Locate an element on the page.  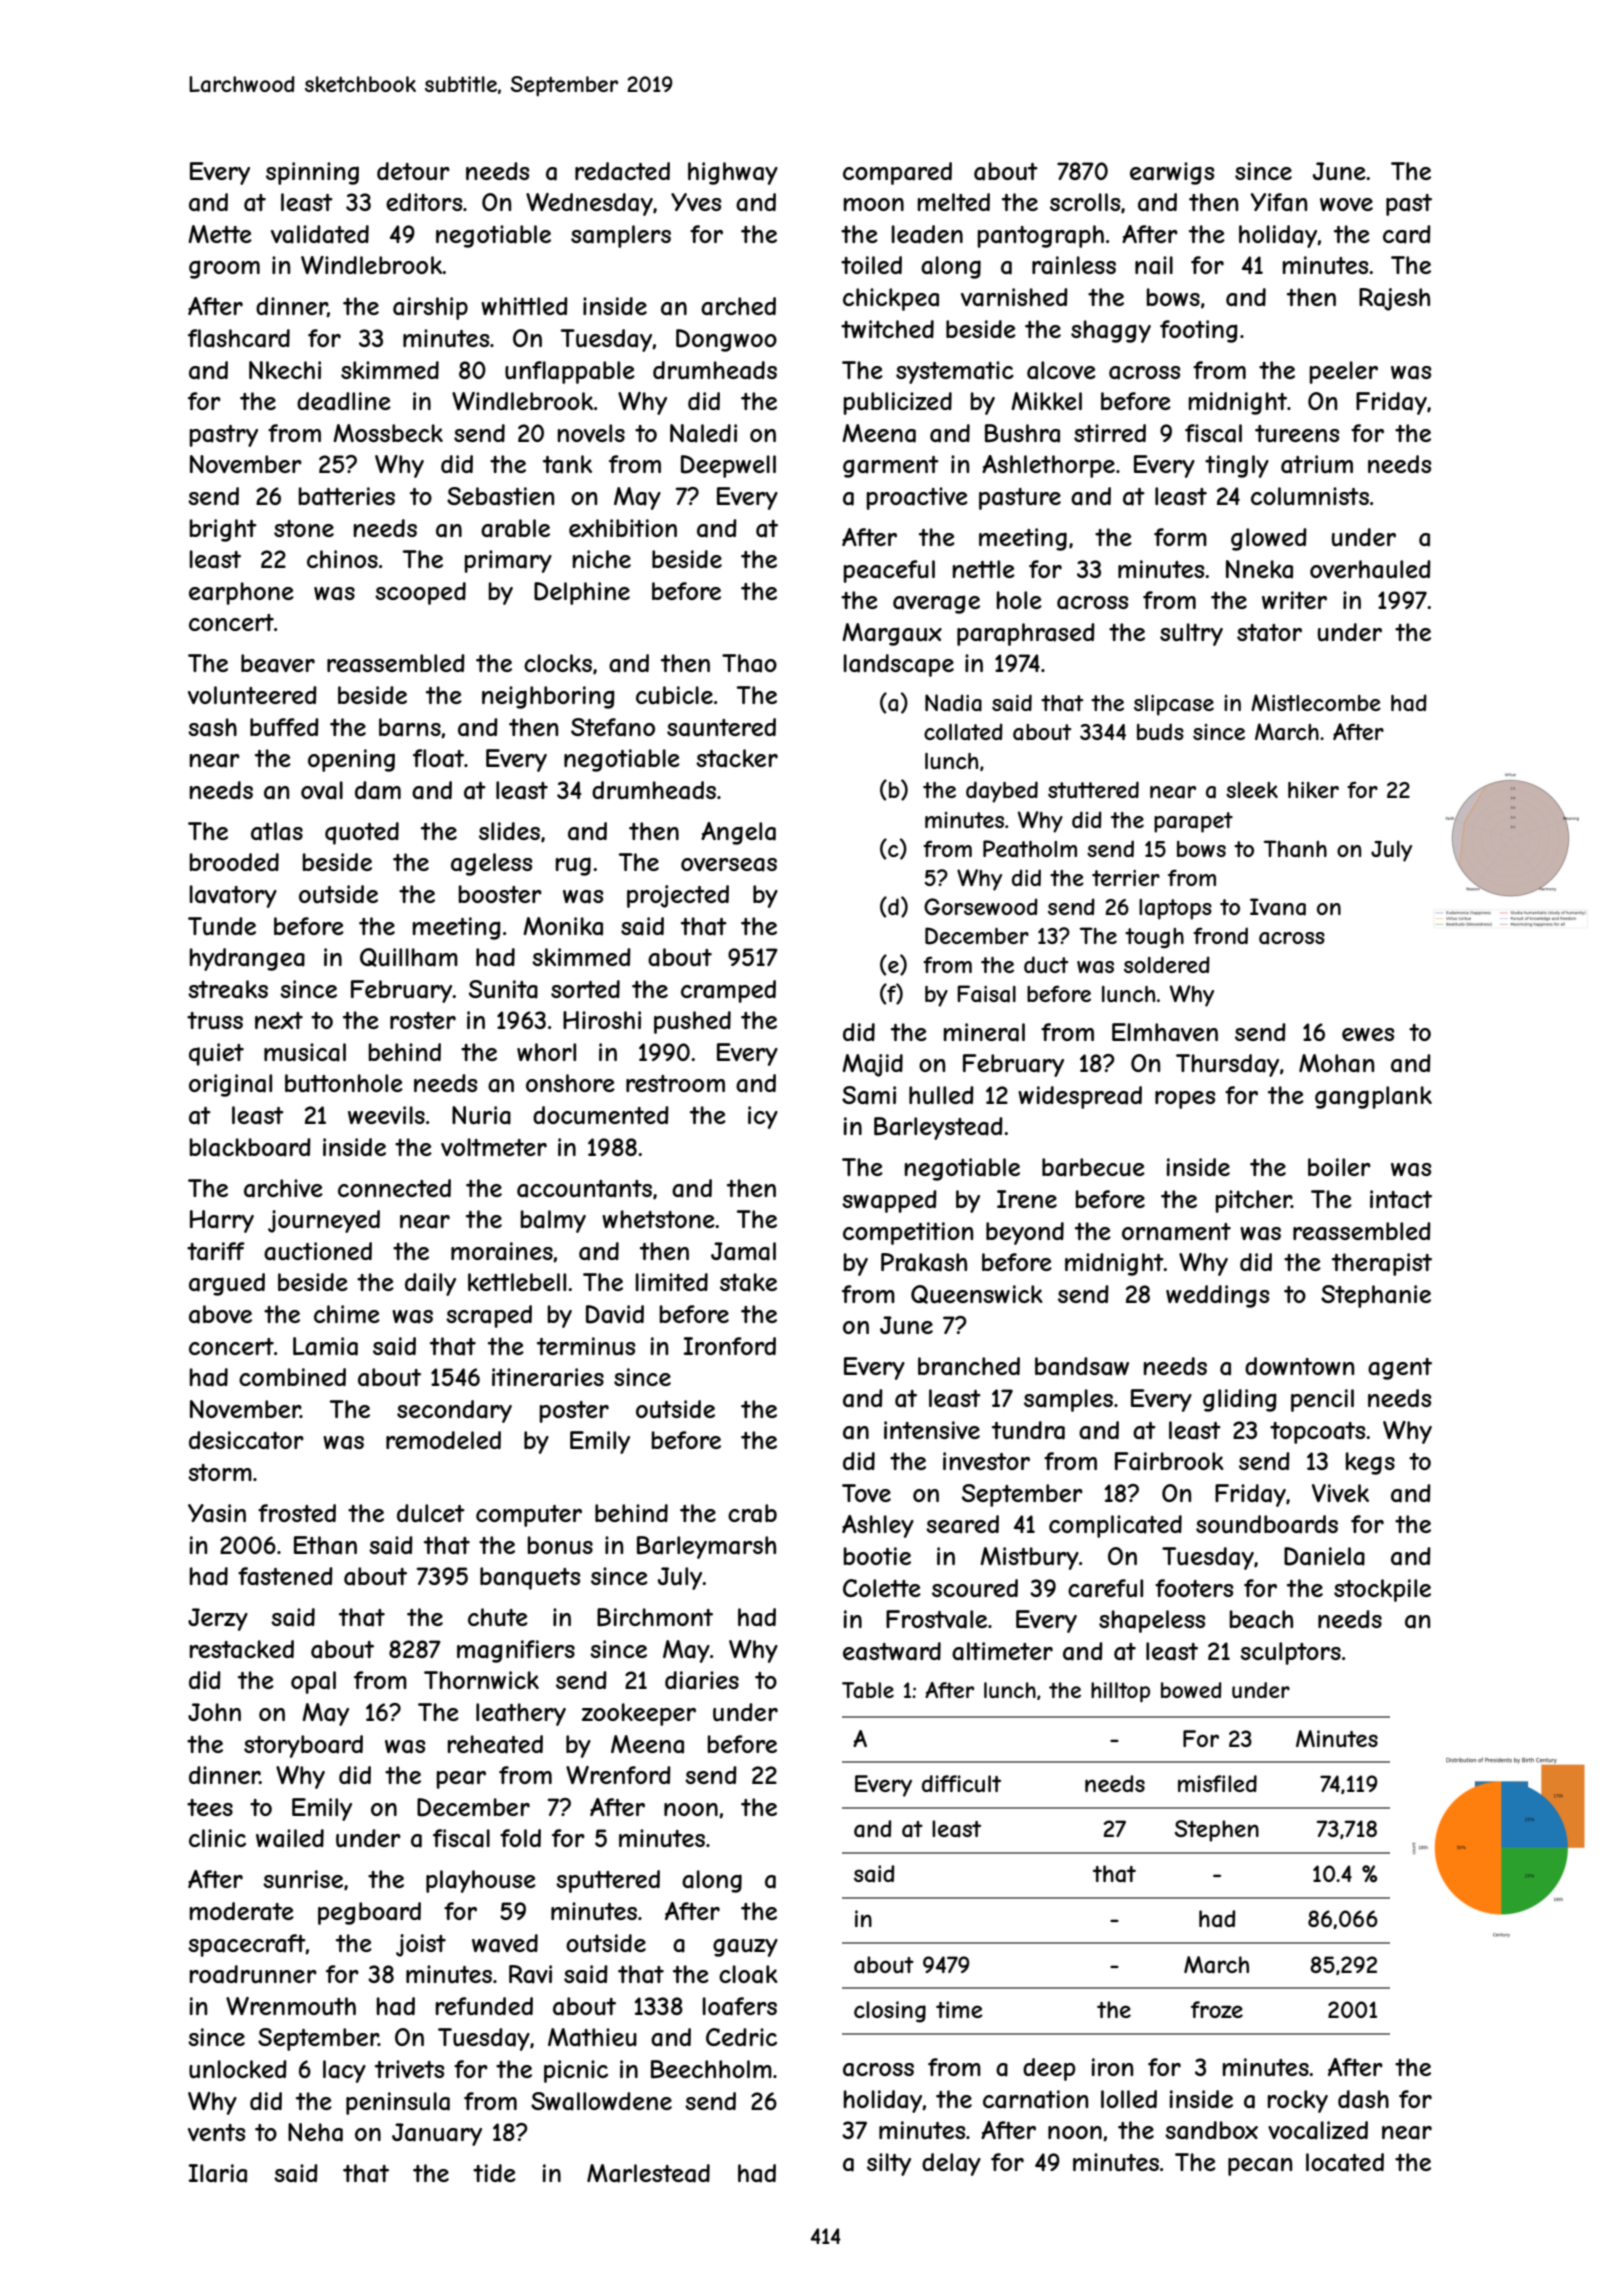
Naledi is located at coordinates (703, 433).
